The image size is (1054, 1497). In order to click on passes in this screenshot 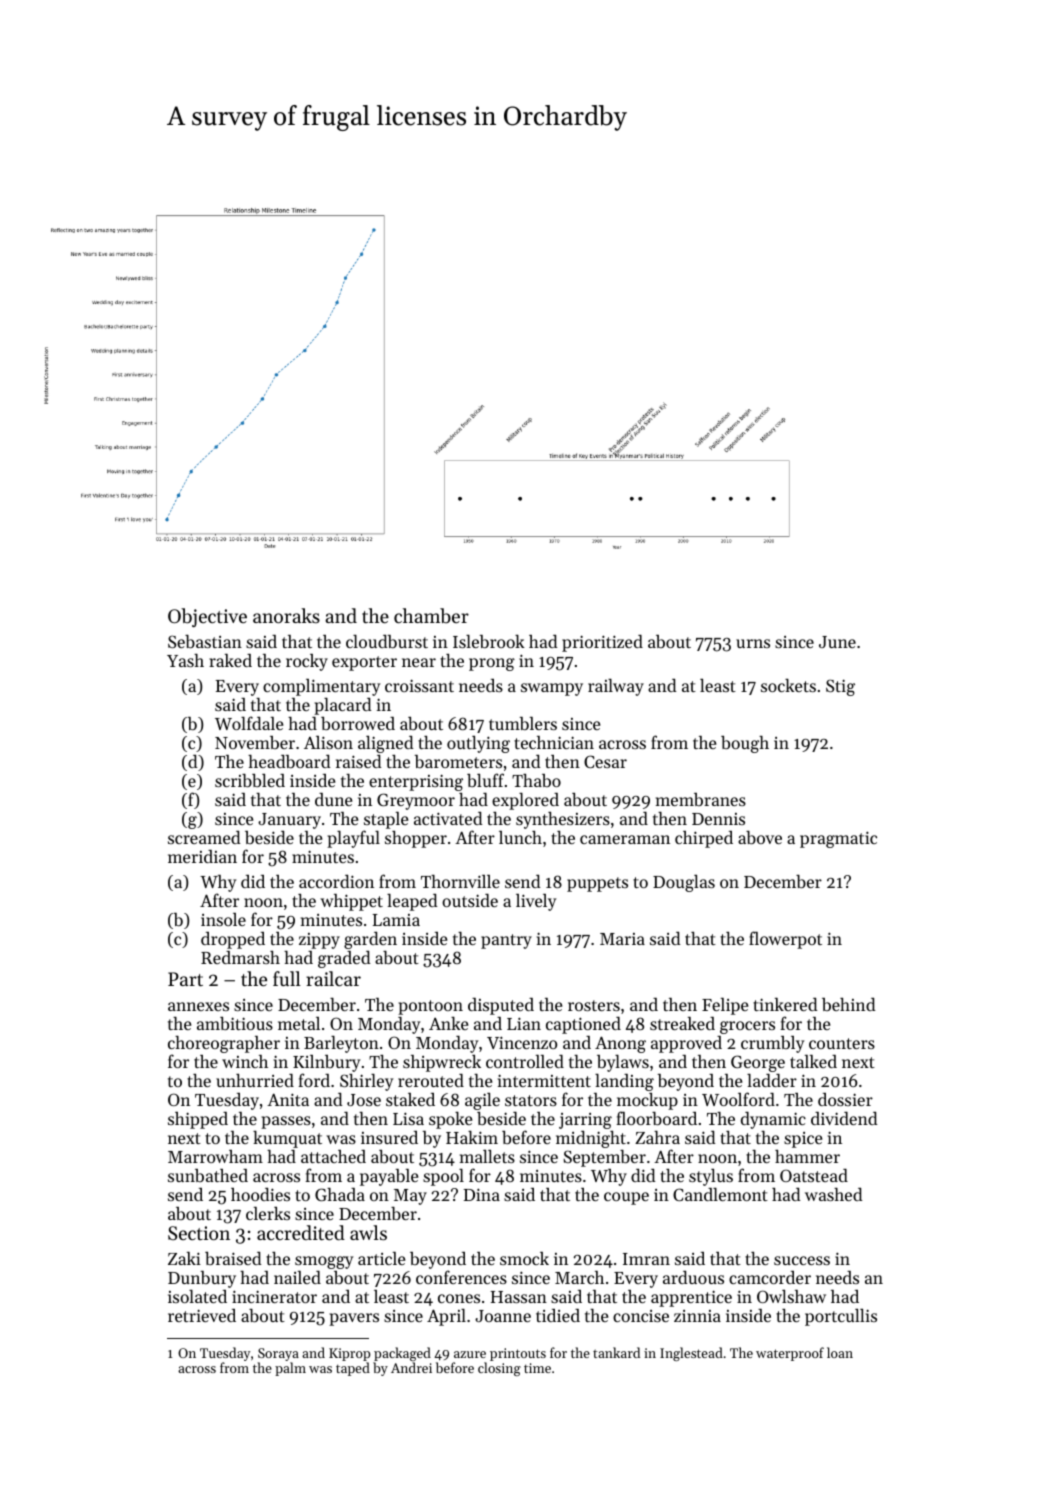, I will do `click(286, 1122)`.
